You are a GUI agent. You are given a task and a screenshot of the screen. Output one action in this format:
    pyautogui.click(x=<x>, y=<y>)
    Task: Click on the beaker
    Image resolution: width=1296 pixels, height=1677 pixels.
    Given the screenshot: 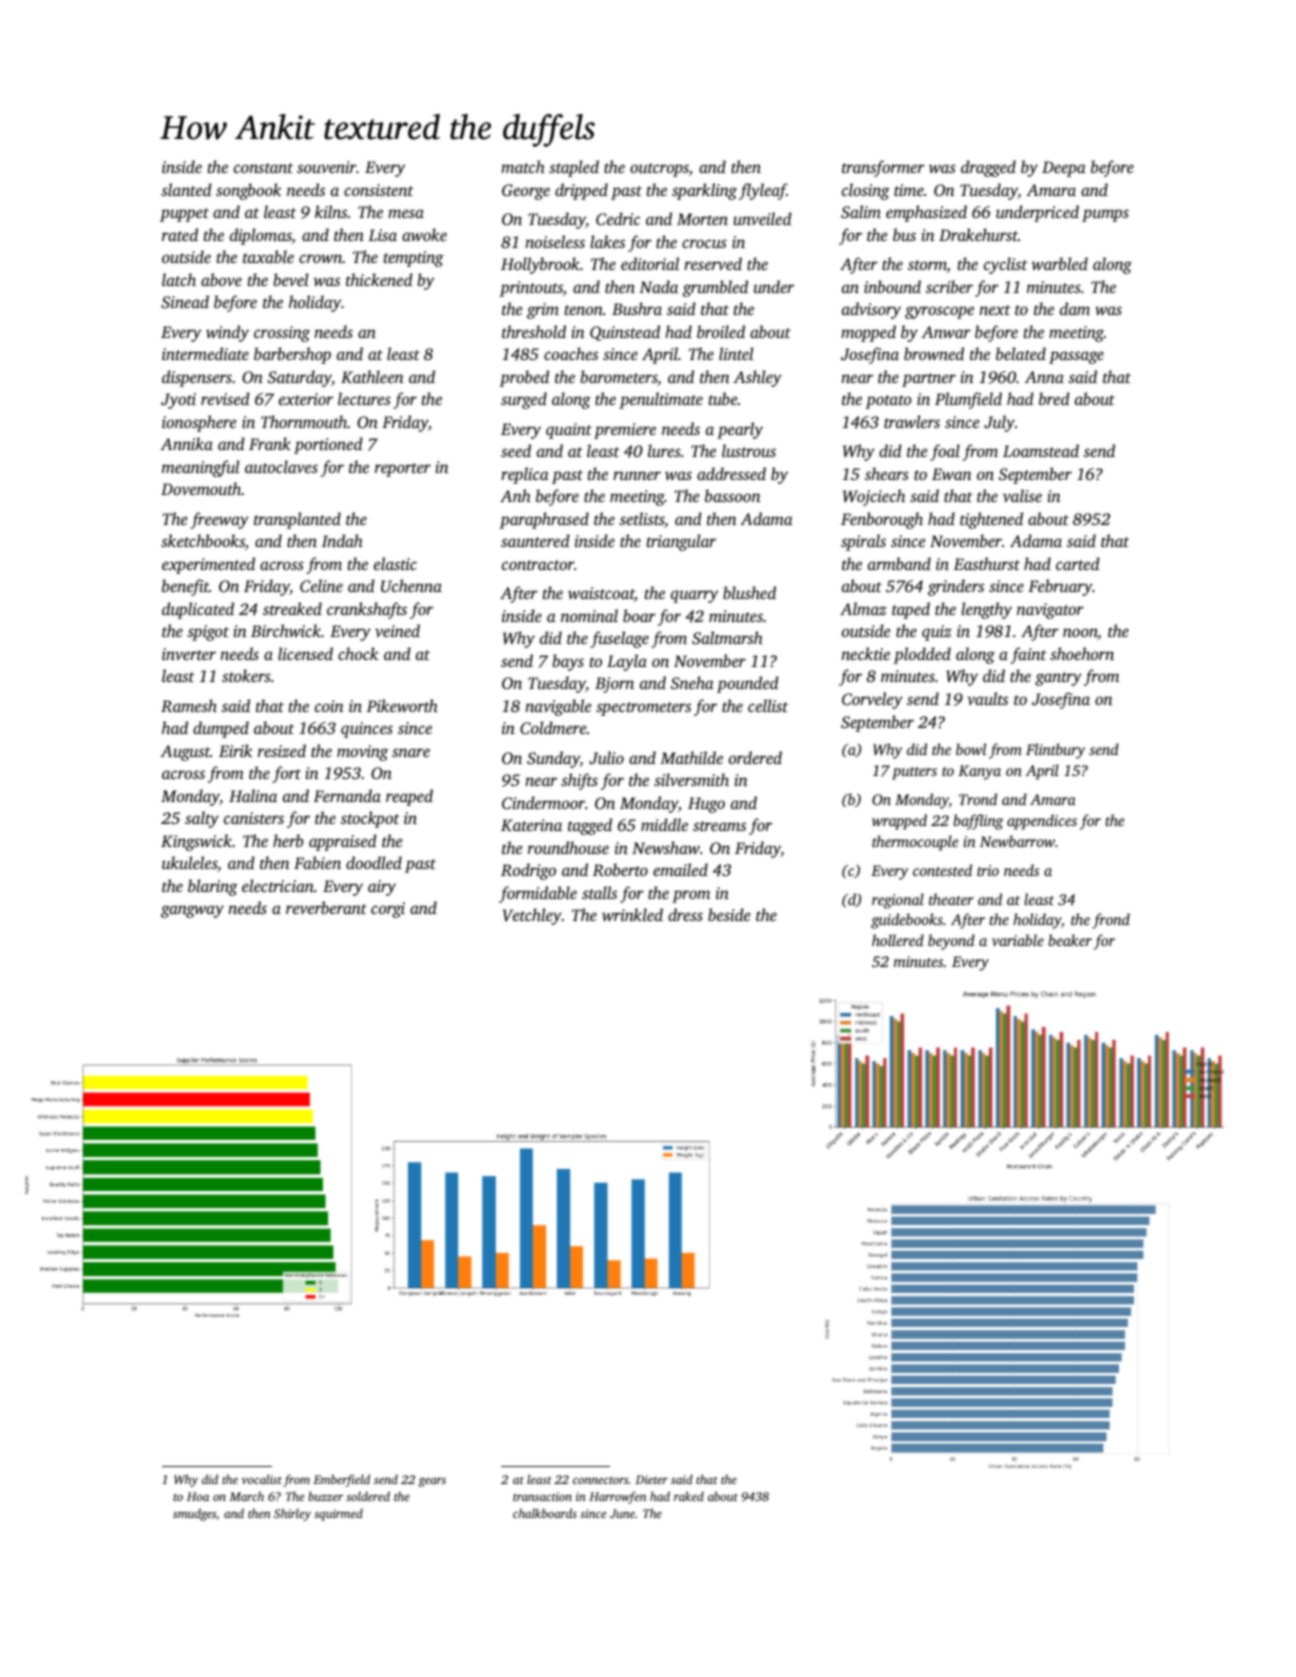 What is the action you would take?
    pyautogui.click(x=1070, y=940)
